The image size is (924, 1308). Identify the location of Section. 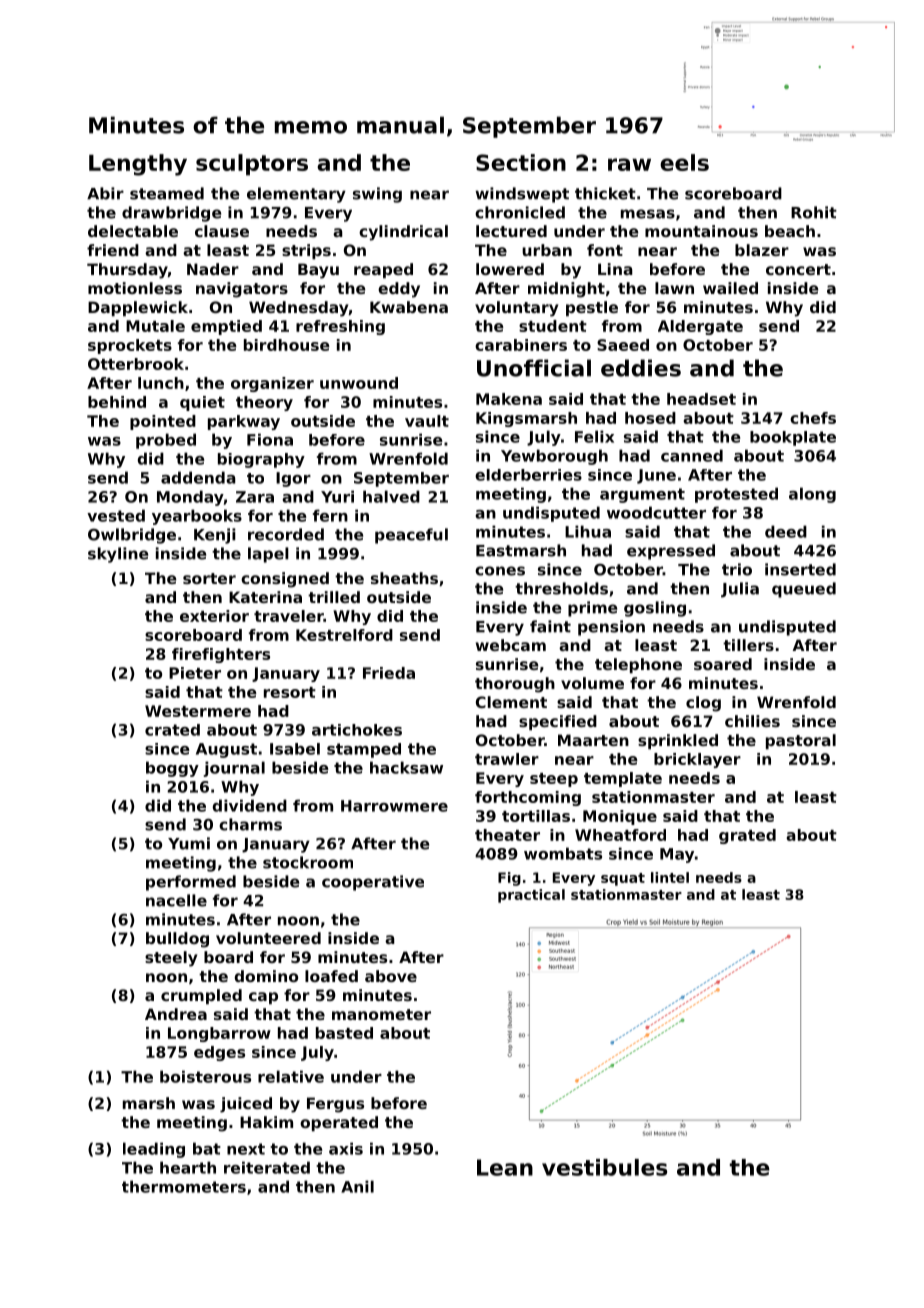
(521, 162).
